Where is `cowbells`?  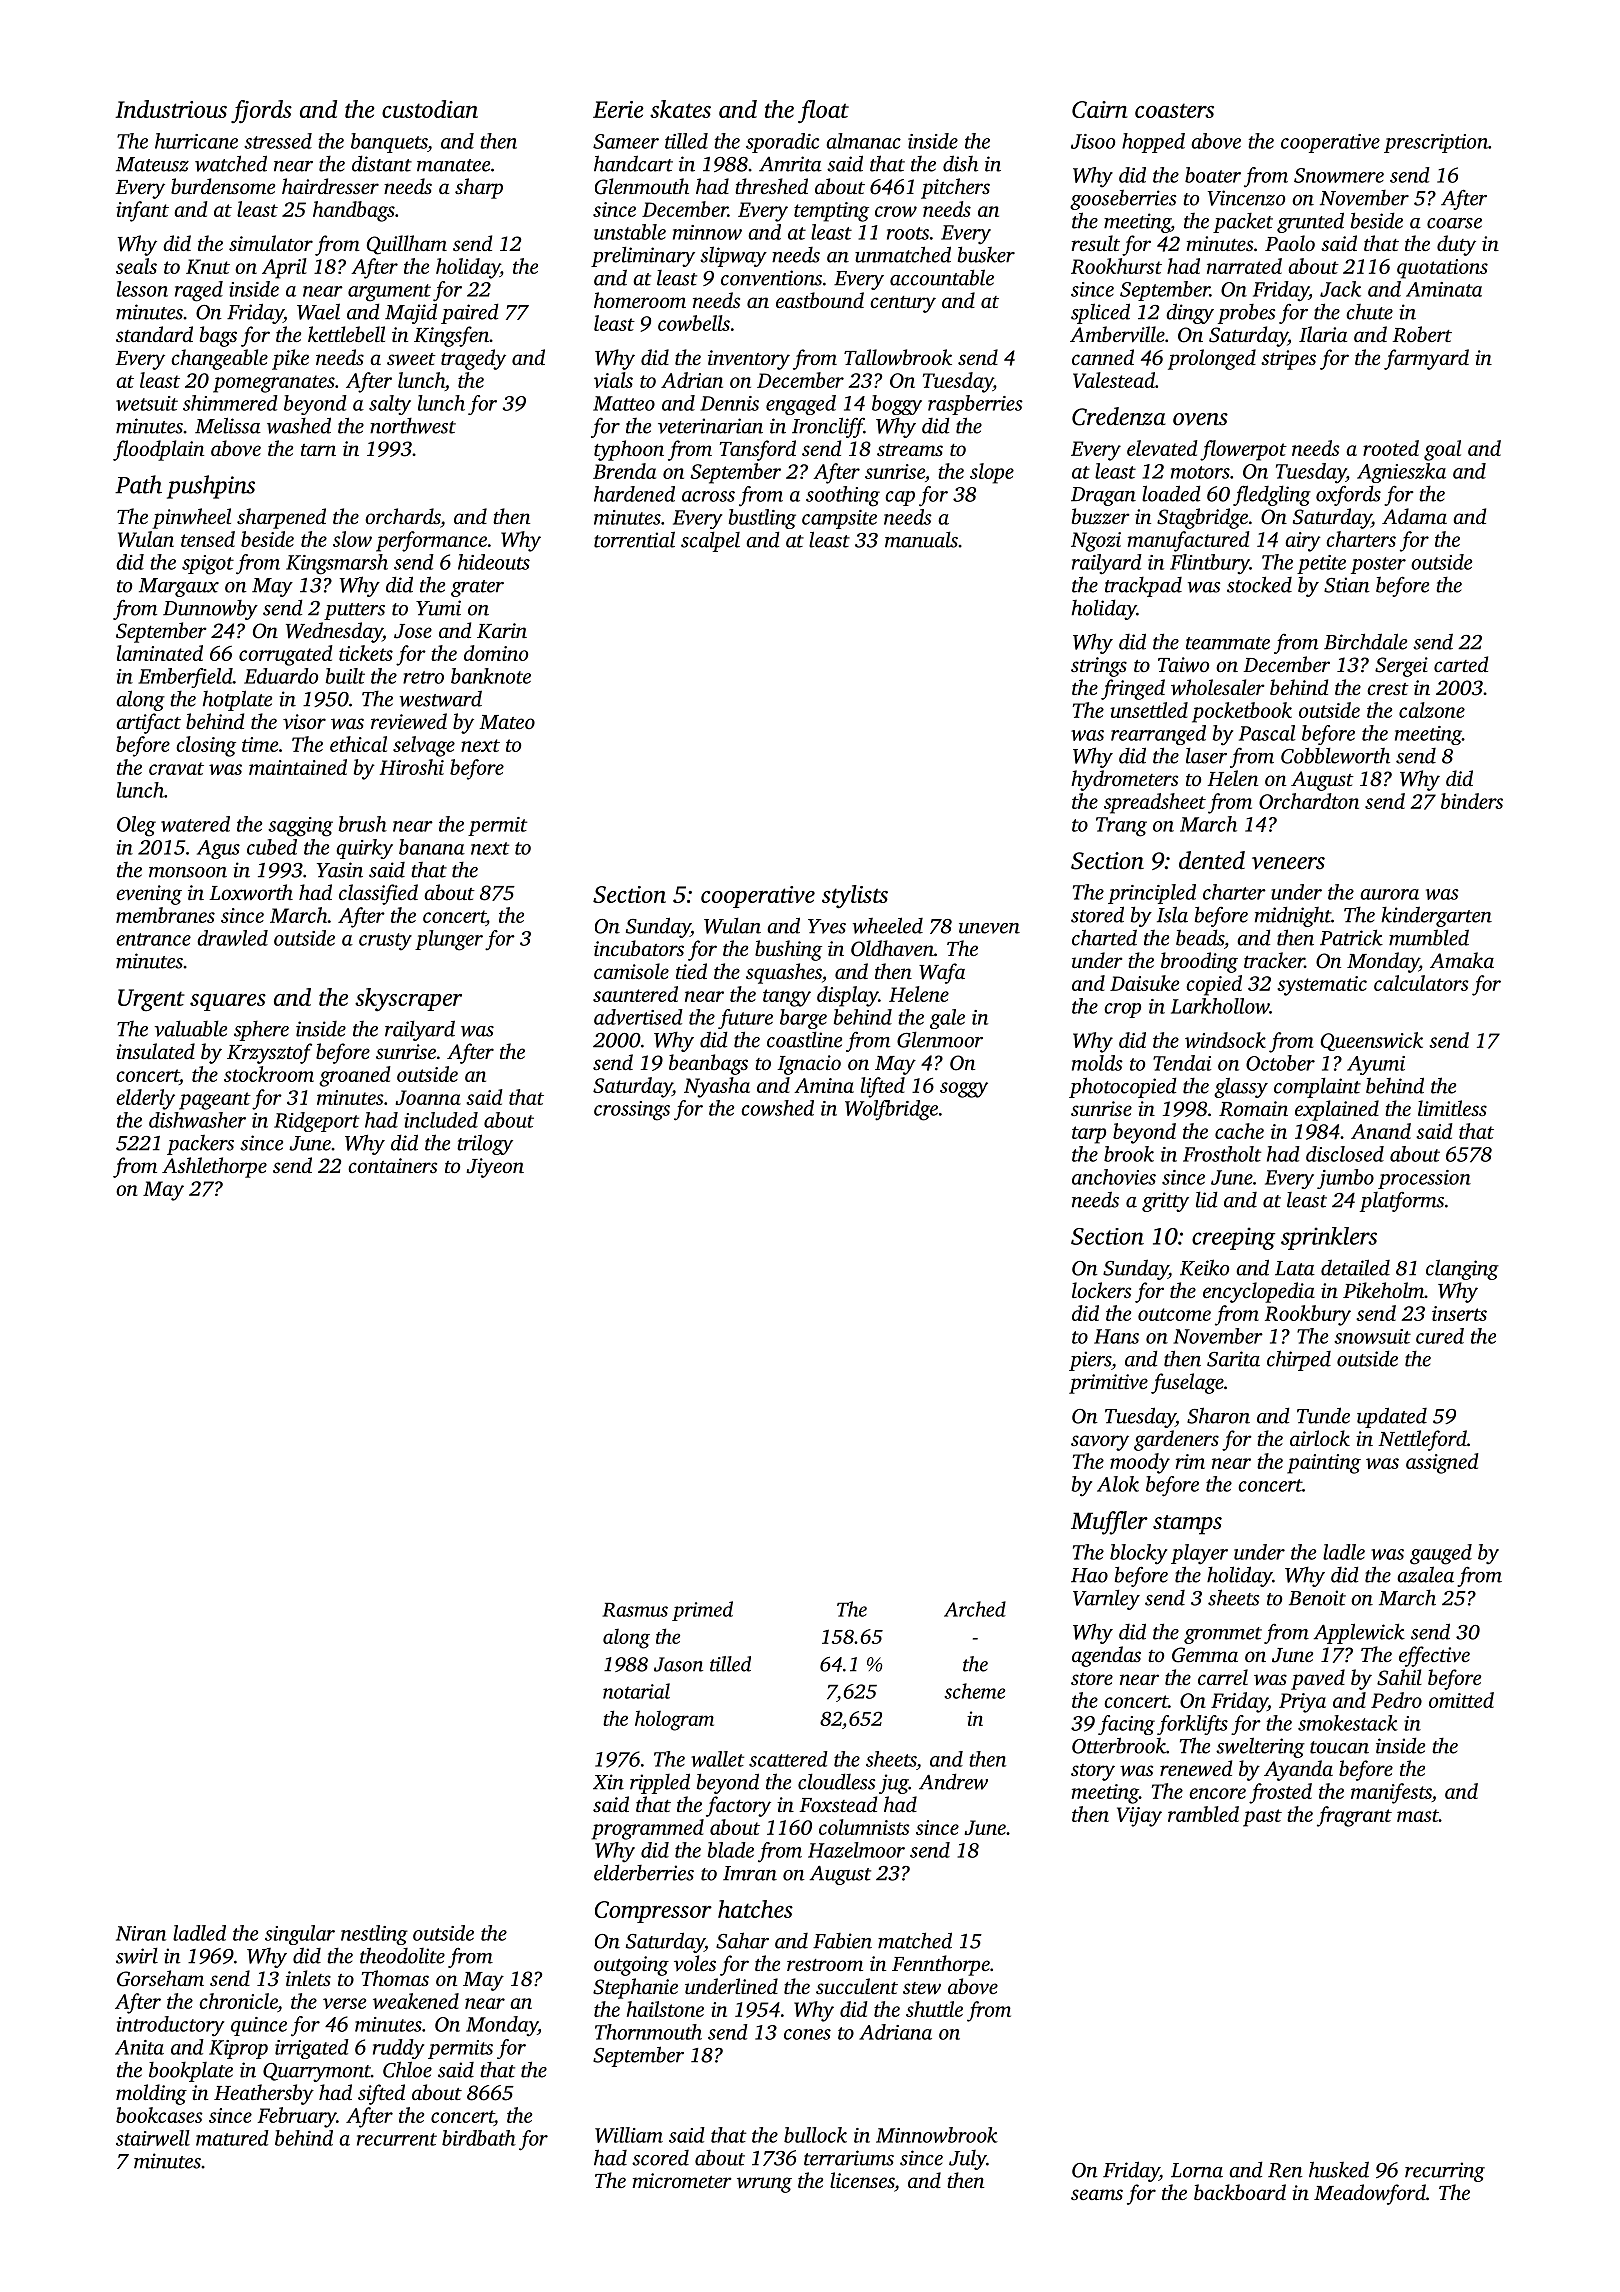 cowbells is located at coordinates (694, 323).
